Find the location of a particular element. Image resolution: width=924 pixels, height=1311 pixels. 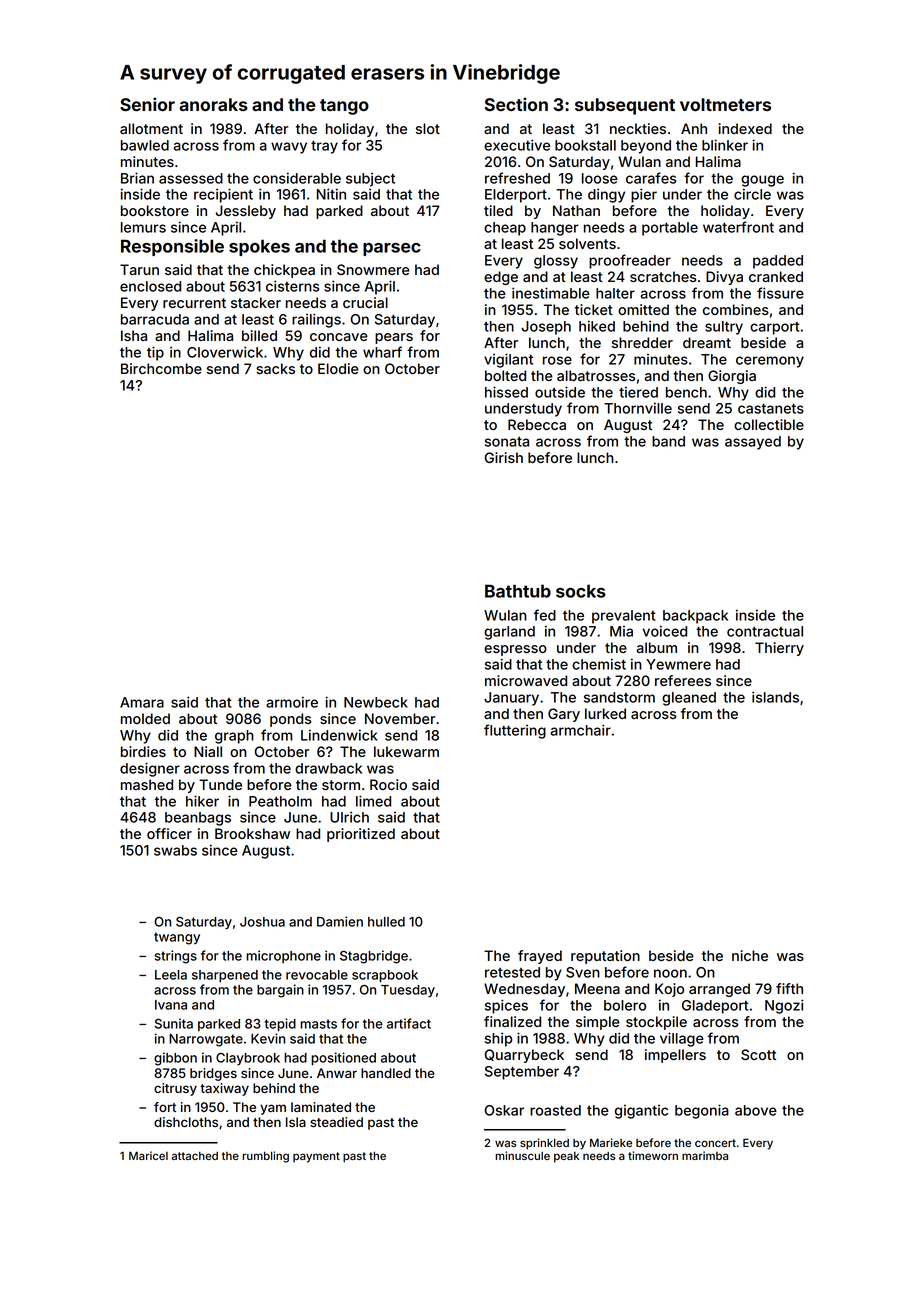

Scott is located at coordinates (758, 1054).
